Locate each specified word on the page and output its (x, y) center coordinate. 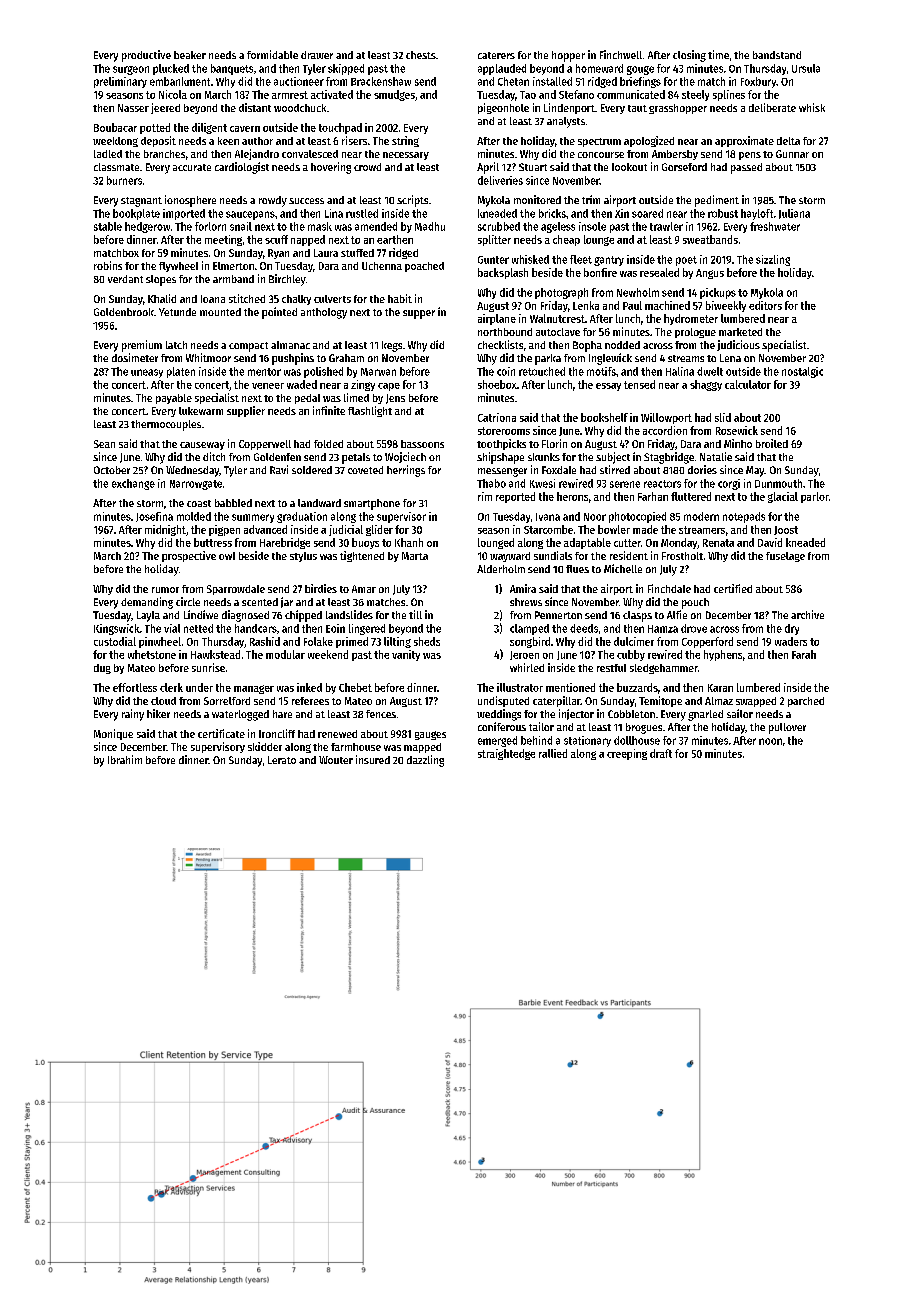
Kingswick (117, 629)
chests (421, 55)
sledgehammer (664, 669)
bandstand (777, 55)
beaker (190, 55)
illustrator (520, 687)
